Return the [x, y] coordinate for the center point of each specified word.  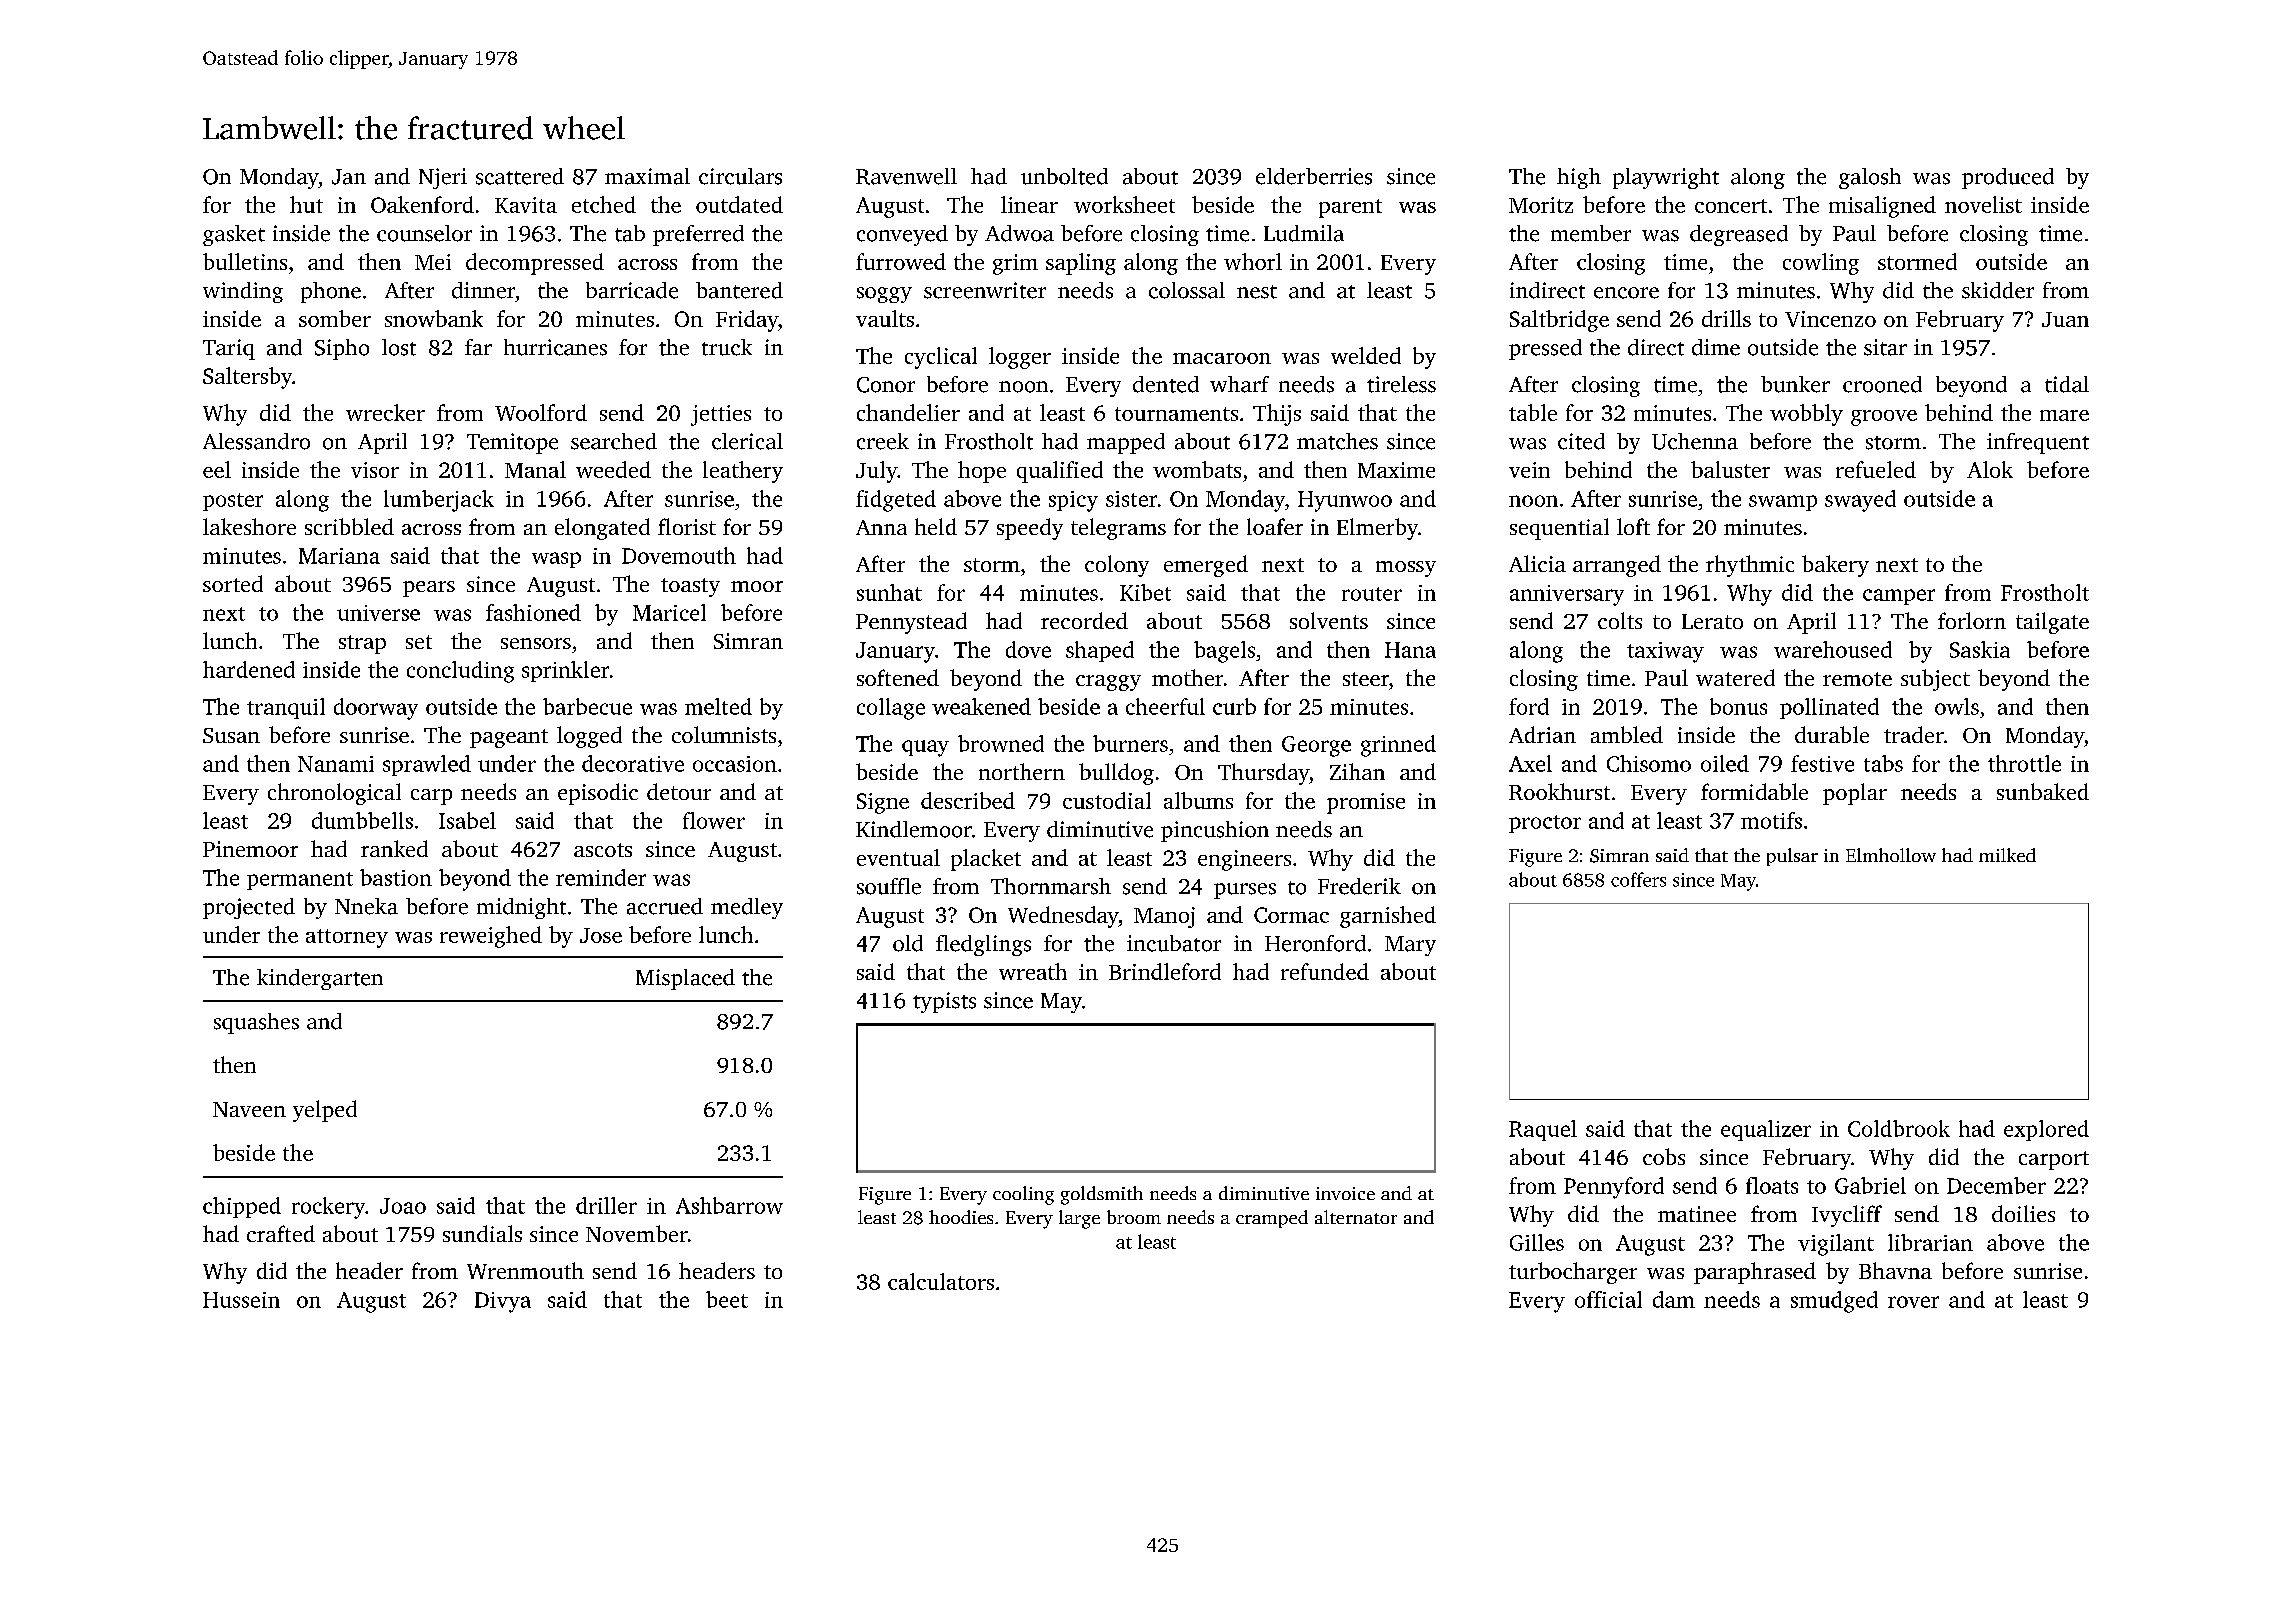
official [1608, 1299]
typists [944, 1002]
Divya [503, 1302]
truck [727, 347]
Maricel [669, 612]
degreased [1739, 235]
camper [1899, 597]
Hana [1410, 650]
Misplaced [685, 979]
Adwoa [1019, 233]
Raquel [1543, 1130]
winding [243, 292]
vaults [885, 318]
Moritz [1541, 205]
